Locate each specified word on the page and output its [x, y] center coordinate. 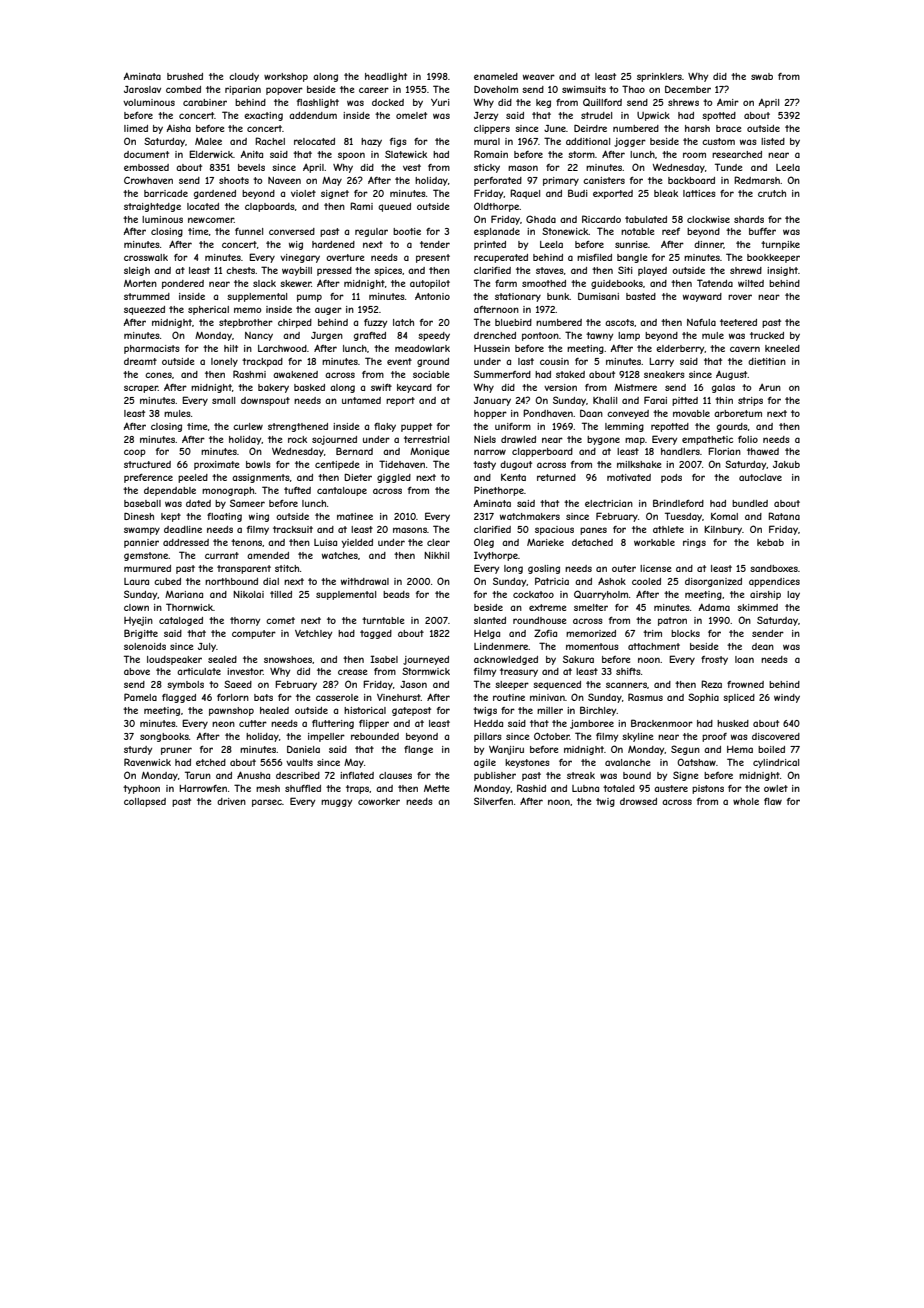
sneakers [664, 374]
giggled [394, 478]
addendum [313, 115]
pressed [334, 271]
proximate [216, 465]
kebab [770, 542]
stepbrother [246, 323]
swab [762, 76]
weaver [539, 77]
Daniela [303, 749]
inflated [357, 775]
